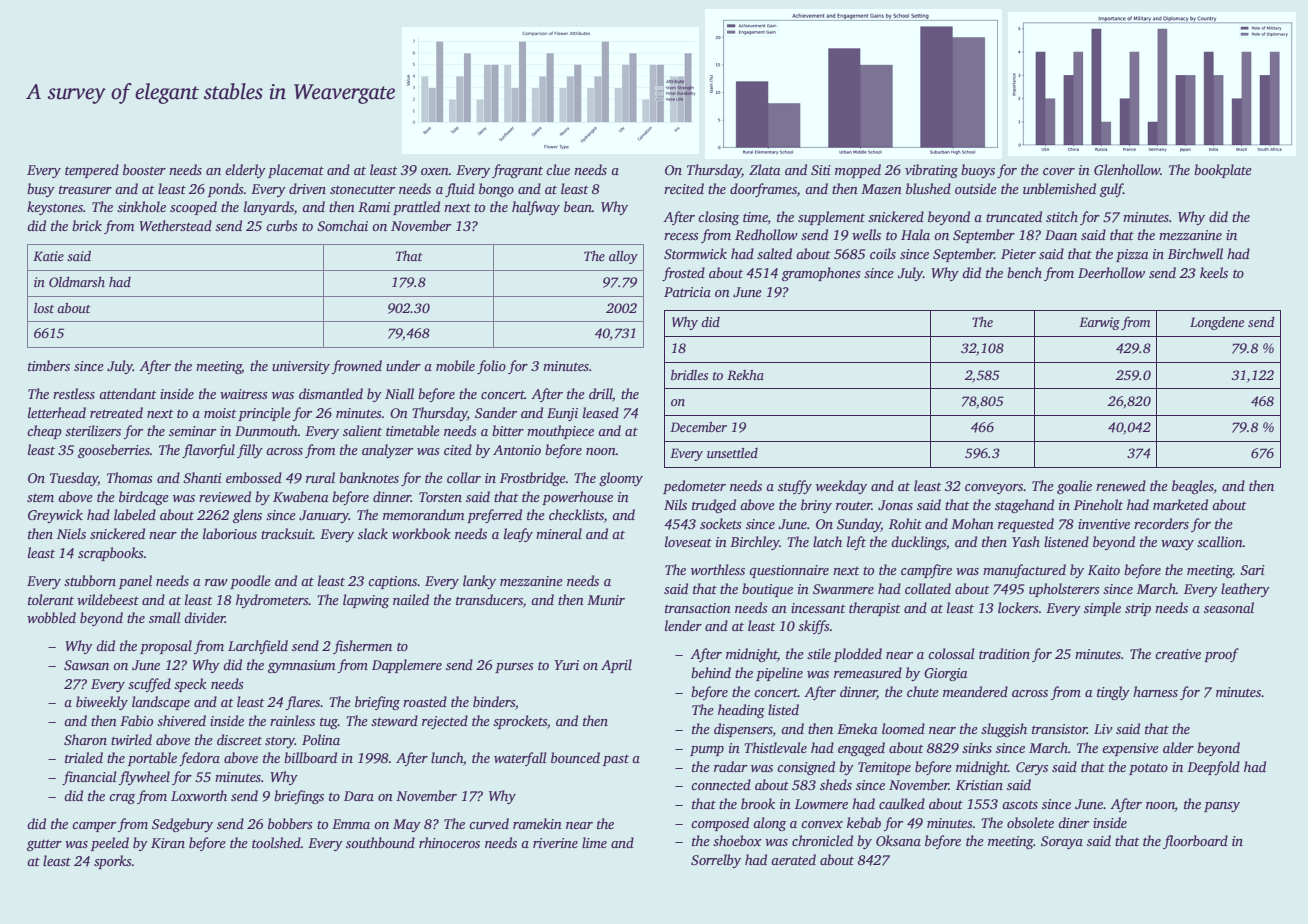 This screenshot has width=1308, height=924. What do you see at coordinates (606, 600) in the screenshot?
I see `Munir` at bounding box center [606, 600].
